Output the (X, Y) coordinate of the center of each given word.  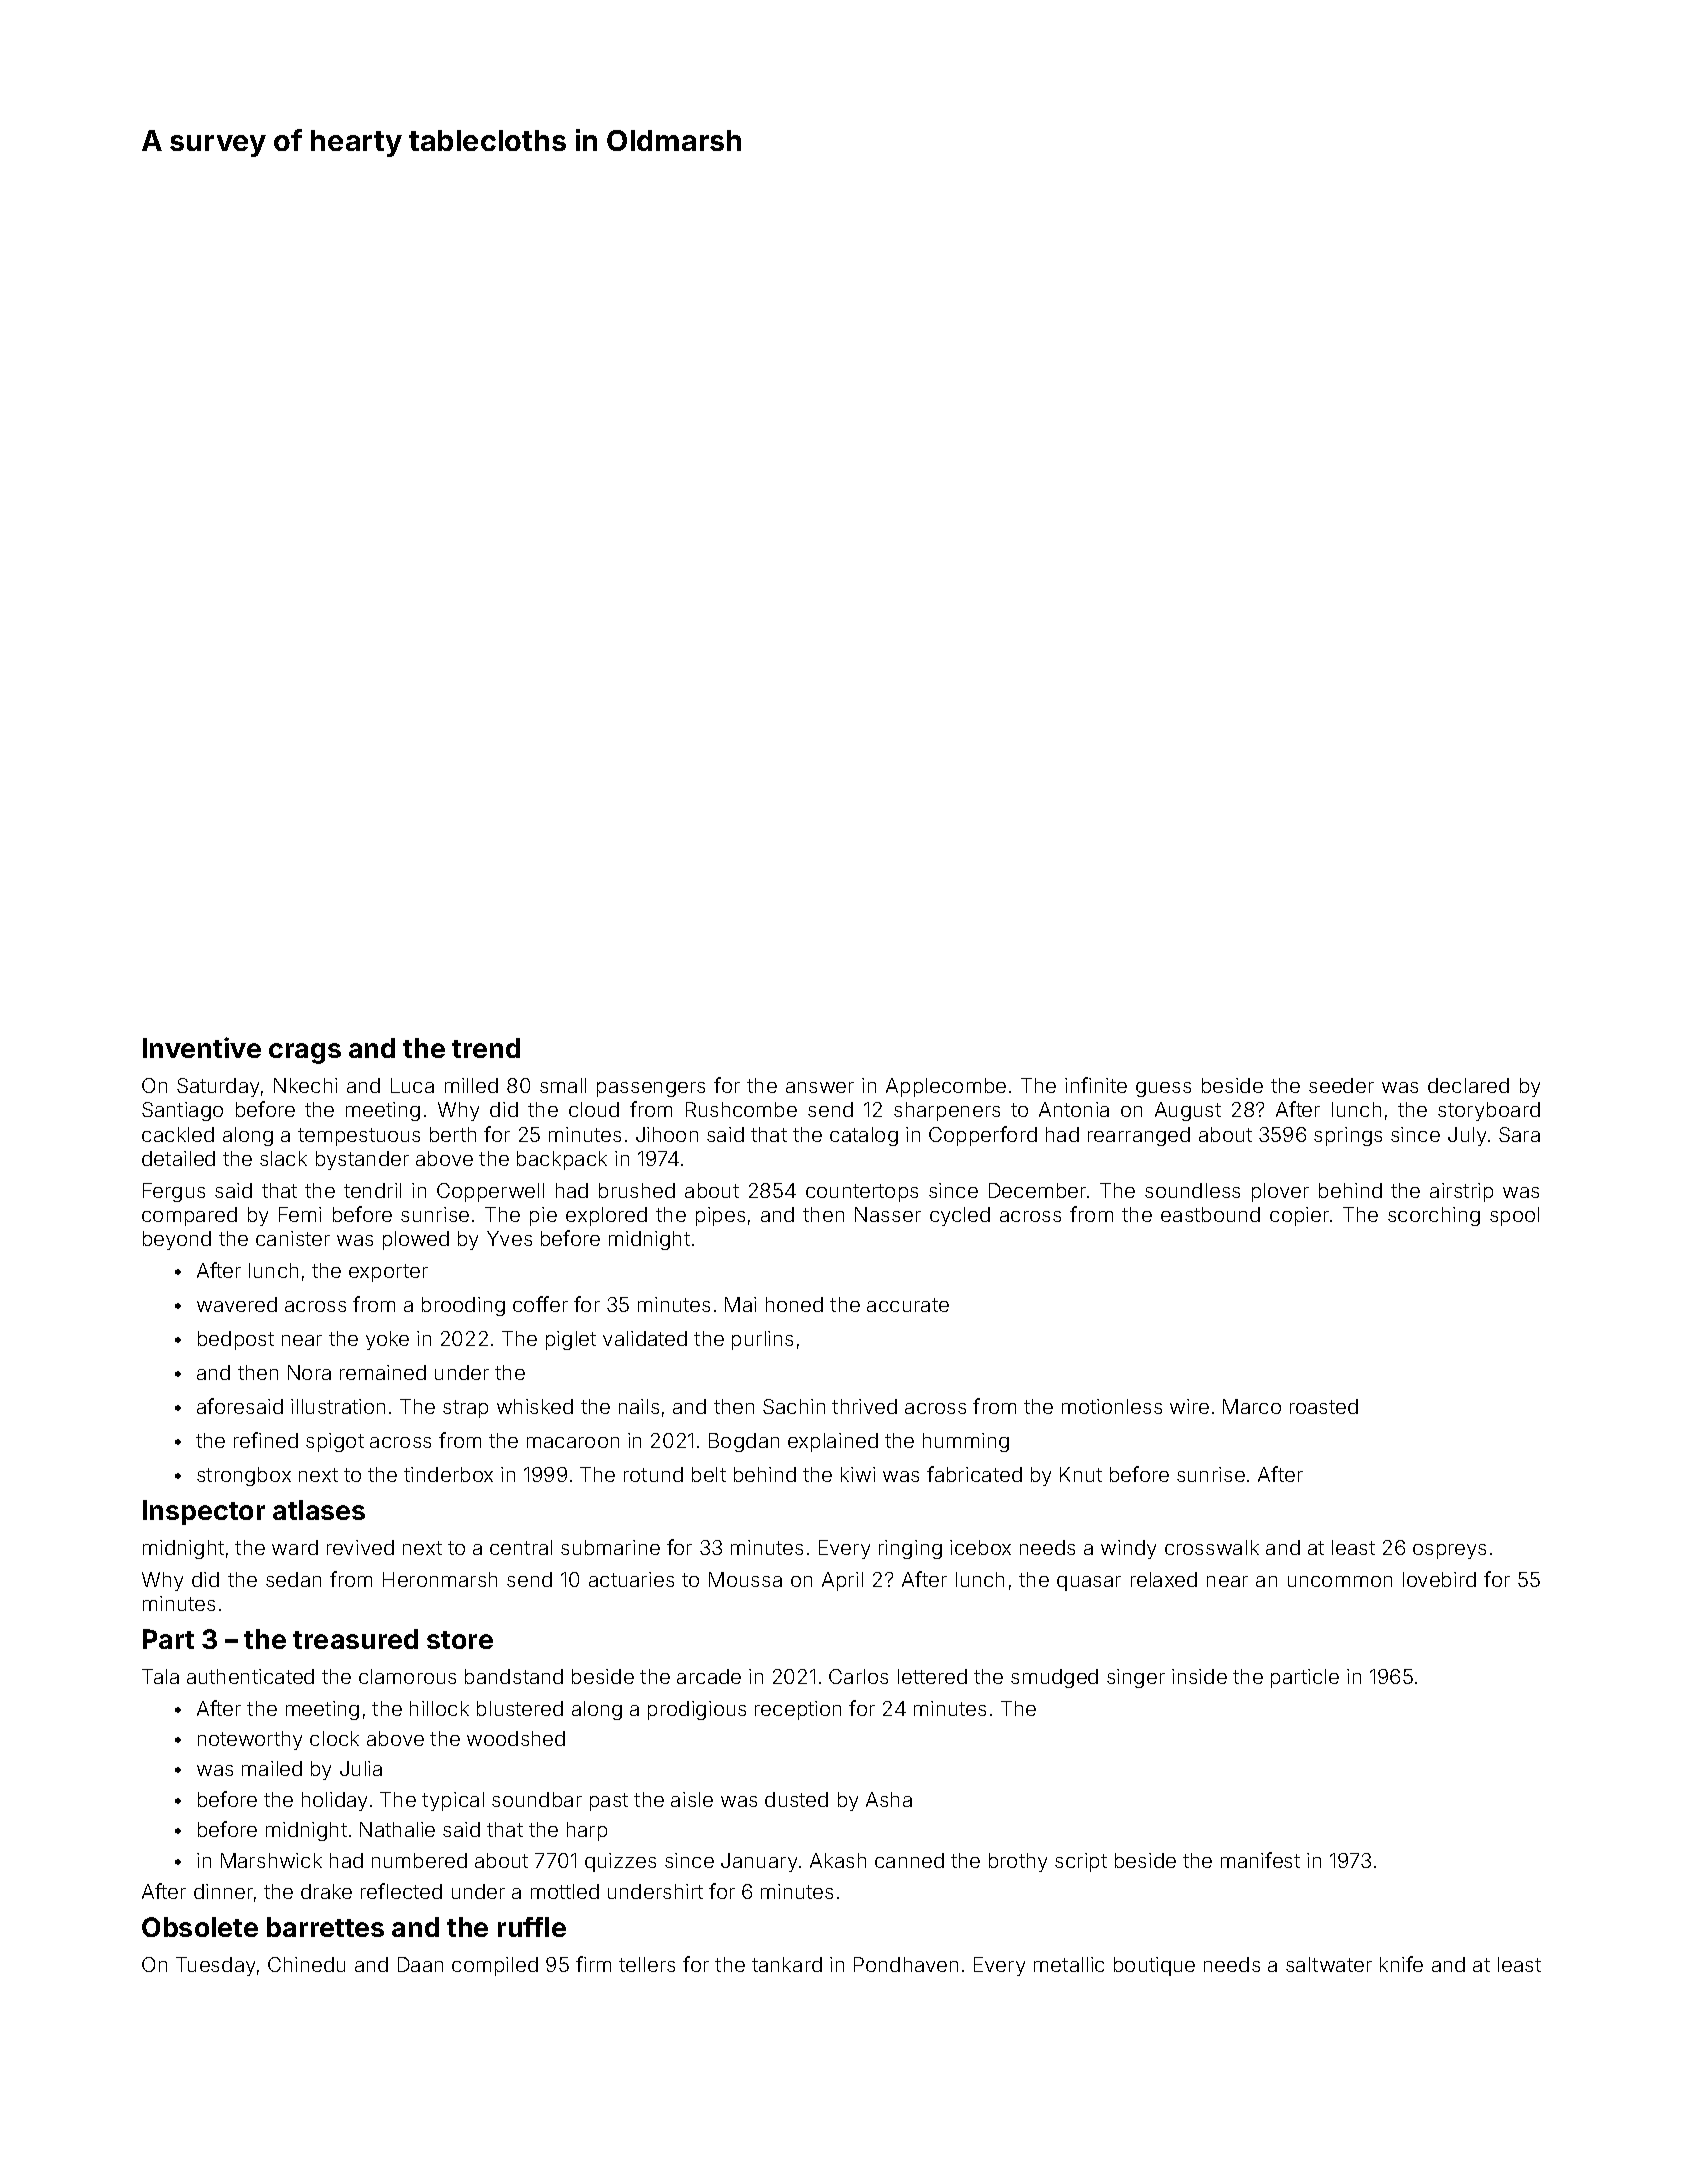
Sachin (794, 1406)
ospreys (1449, 1551)
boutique (1154, 1966)
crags (305, 1053)
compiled (495, 1966)
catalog (864, 1136)
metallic (1069, 1964)
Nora (309, 1372)
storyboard (1489, 1111)
